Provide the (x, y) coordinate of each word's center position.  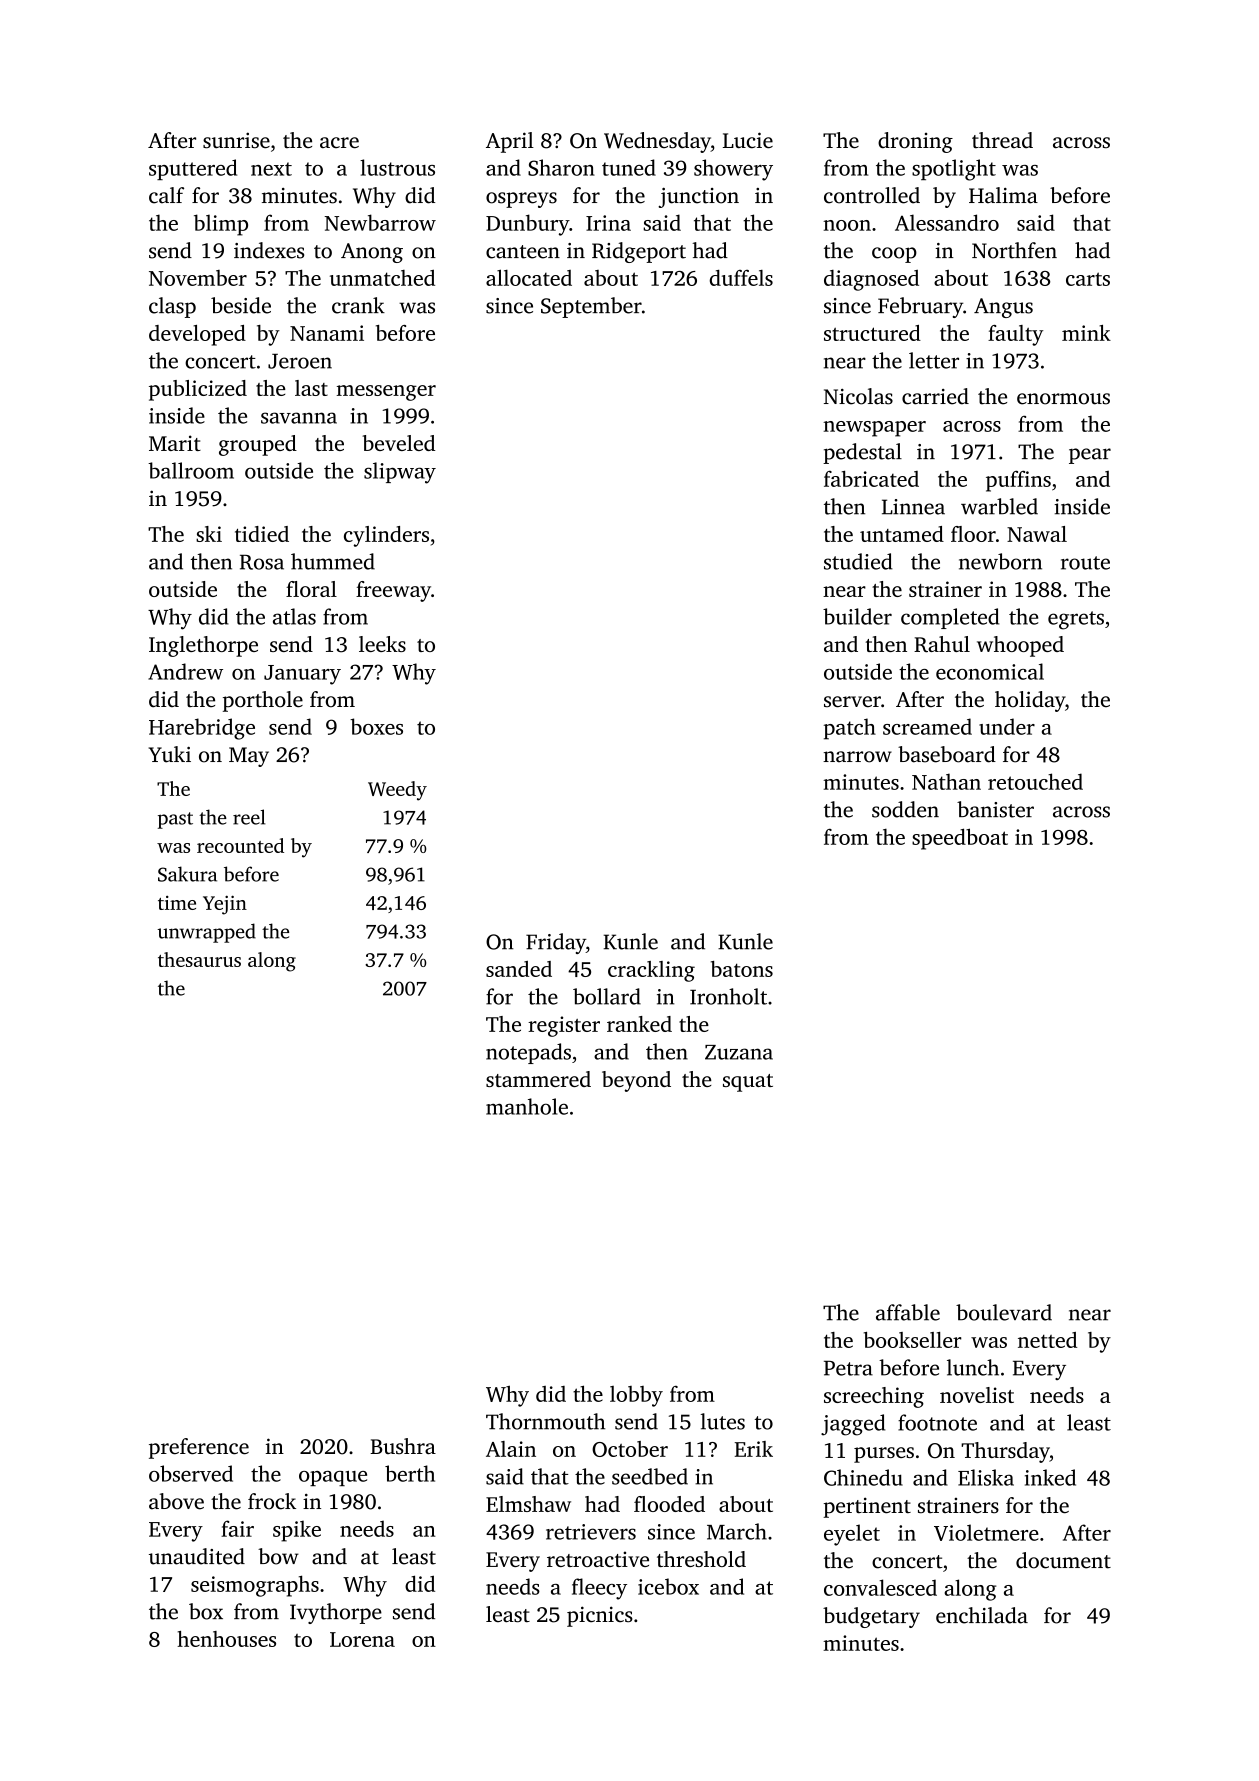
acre (339, 143)
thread (1002, 140)
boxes (376, 726)
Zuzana (739, 1052)
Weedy (397, 791)
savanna (299, 418)
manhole (527, 1106)
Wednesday (657, 142)
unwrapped (206, 933)
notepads (528, 1053)
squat (748, 1083)
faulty (1015, 335)
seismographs (255, 1586)
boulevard (1004, 1312)
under (1007, 726)
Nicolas (858, 396)
